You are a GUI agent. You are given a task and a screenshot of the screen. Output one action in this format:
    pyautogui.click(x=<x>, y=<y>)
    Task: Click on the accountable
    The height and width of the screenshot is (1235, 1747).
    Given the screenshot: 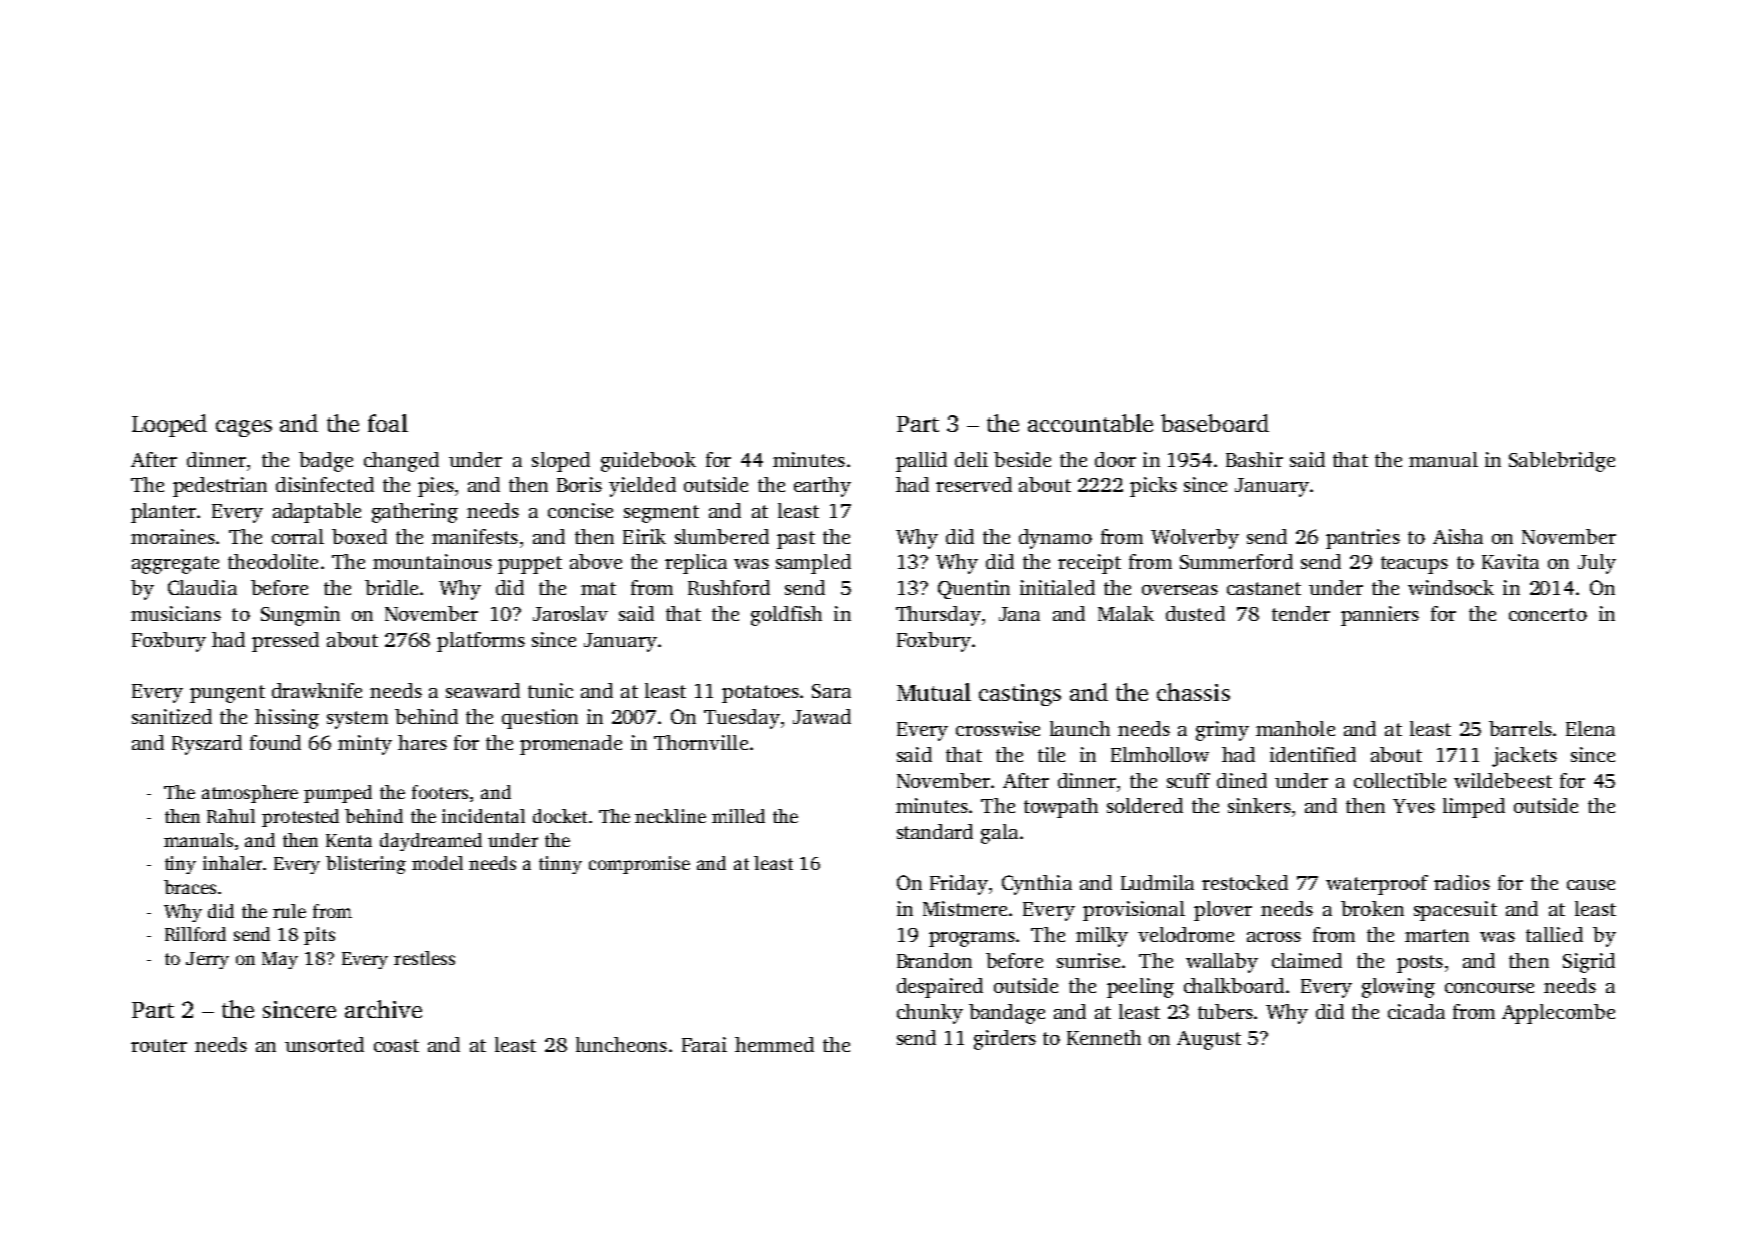 What is the action you would take?
    pyautogui.click(x=1090, y=423)
